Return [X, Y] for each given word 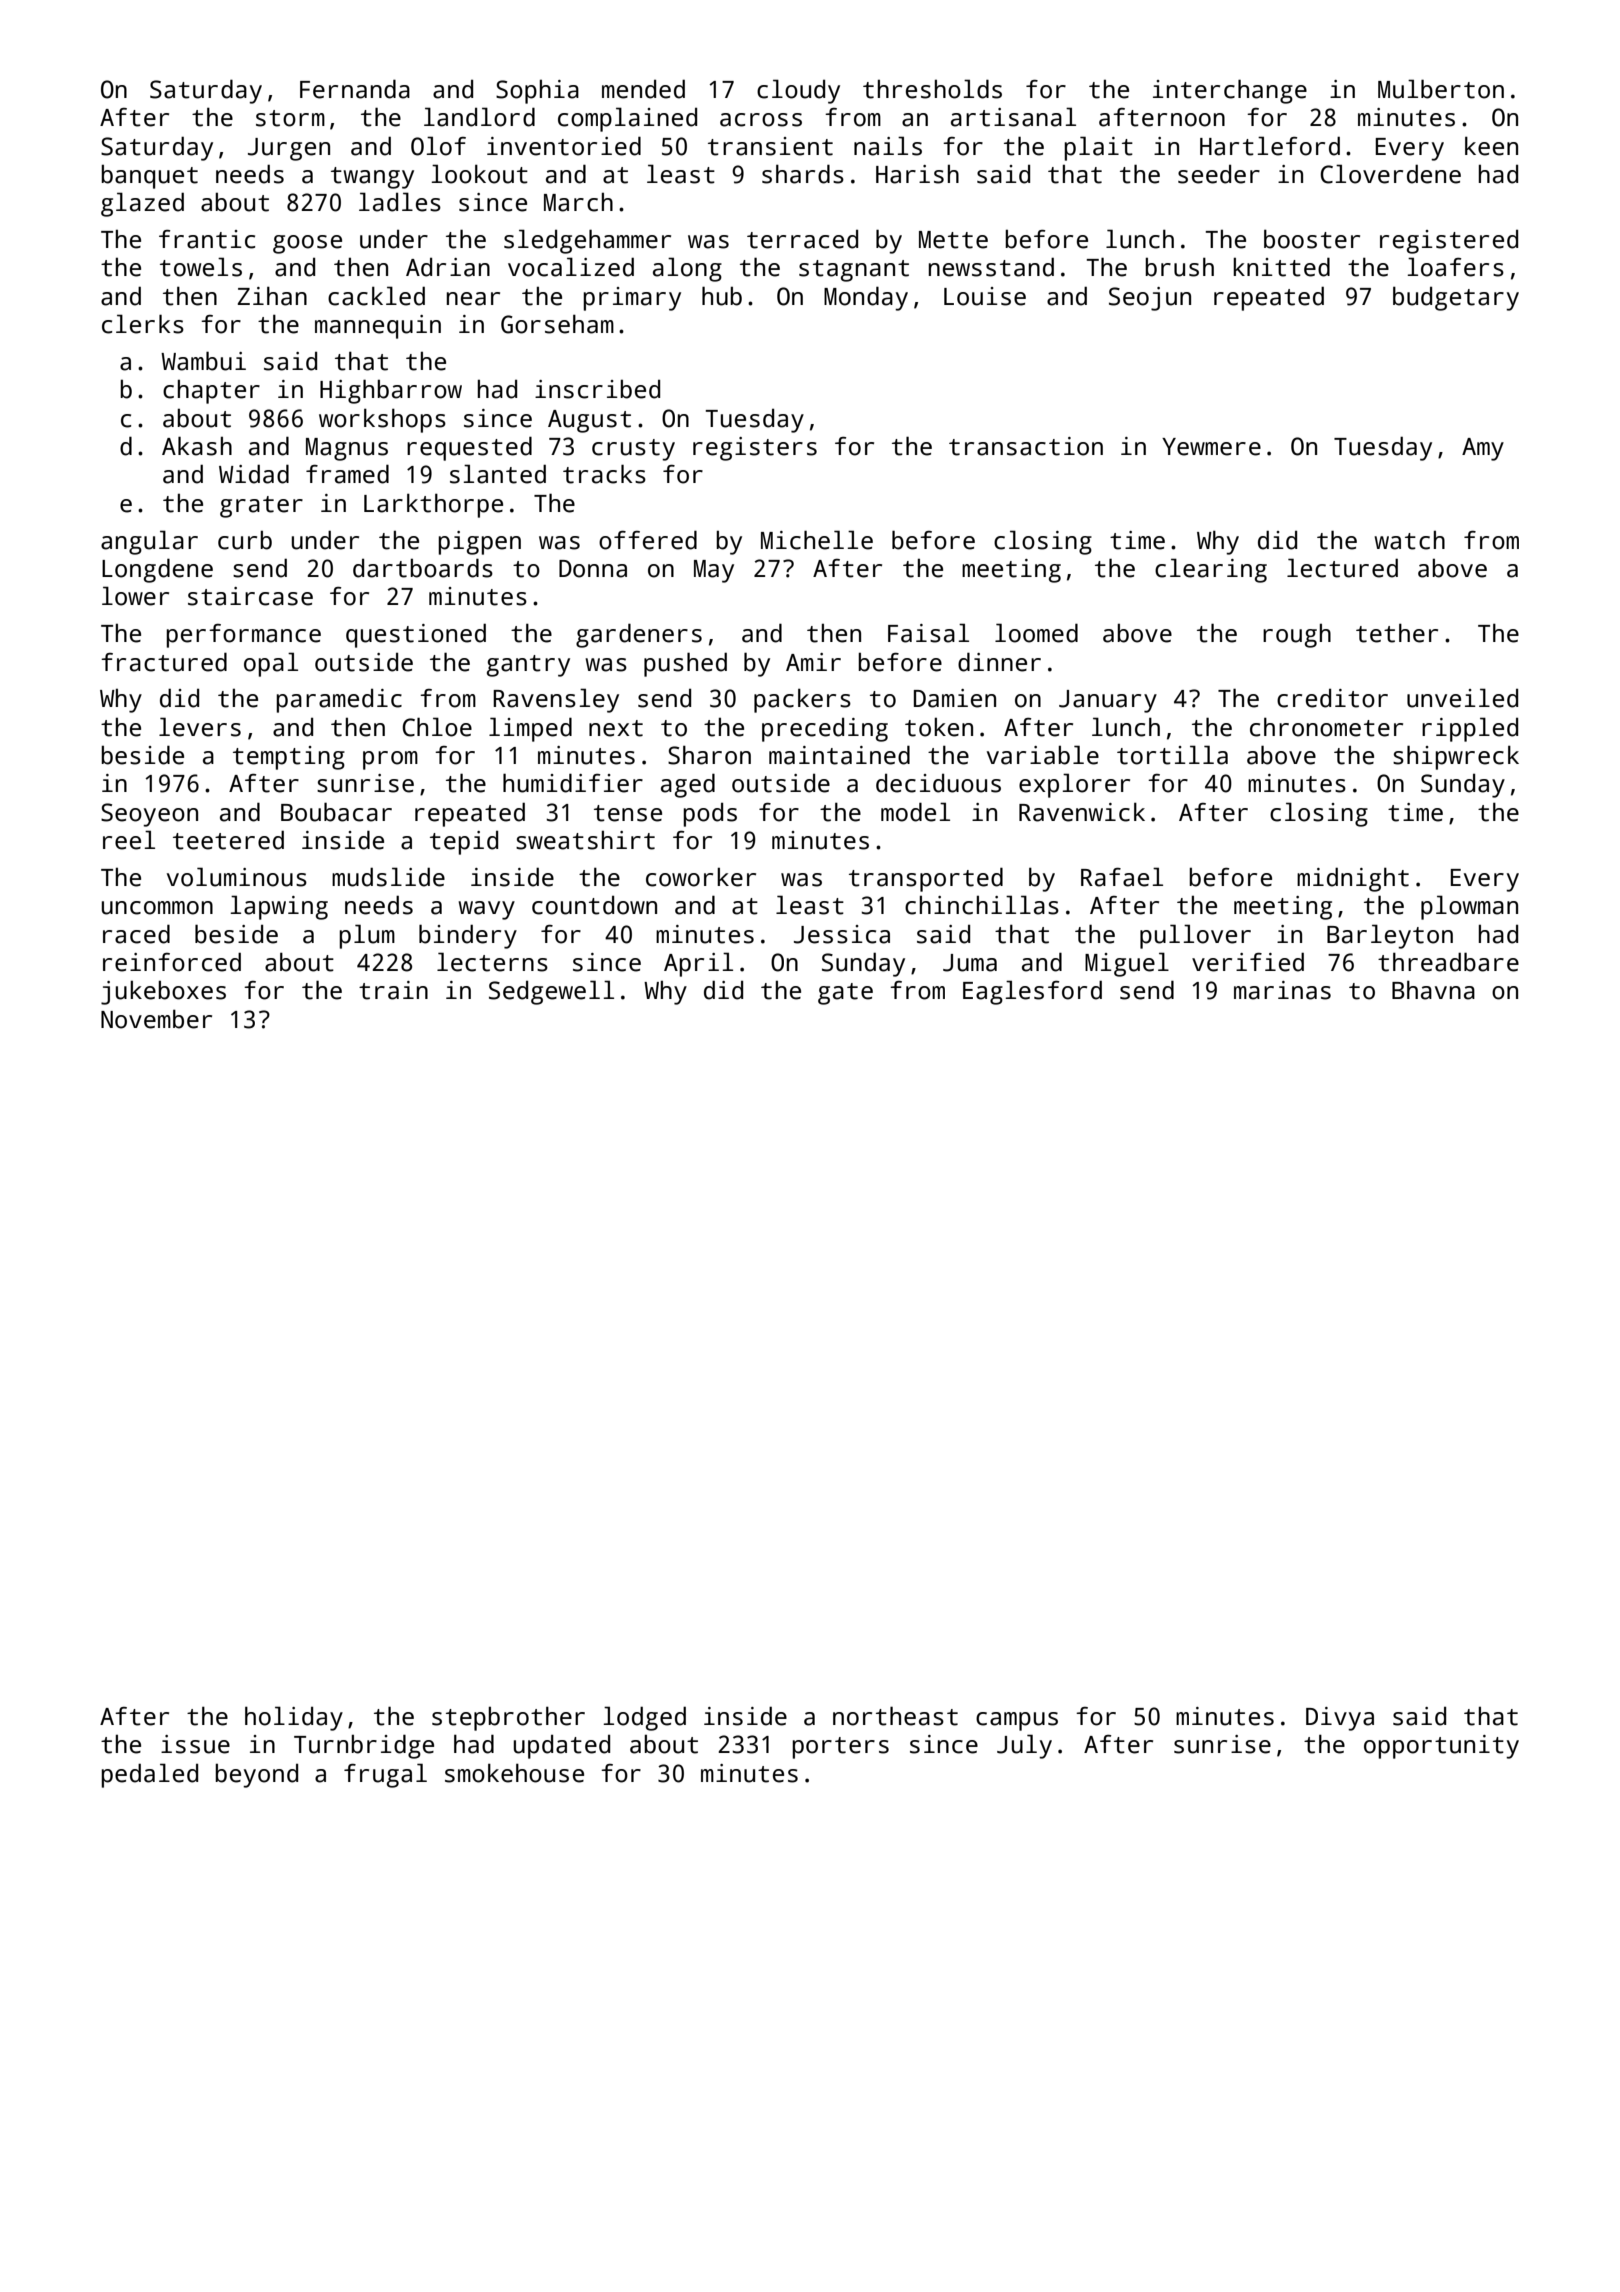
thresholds [932, 89]
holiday [294, 1718]
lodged [645, 1718]
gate [845, 994]
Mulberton [1441, 89]
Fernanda [355, 89]
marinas [1282, 990]
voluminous [237, 877]
